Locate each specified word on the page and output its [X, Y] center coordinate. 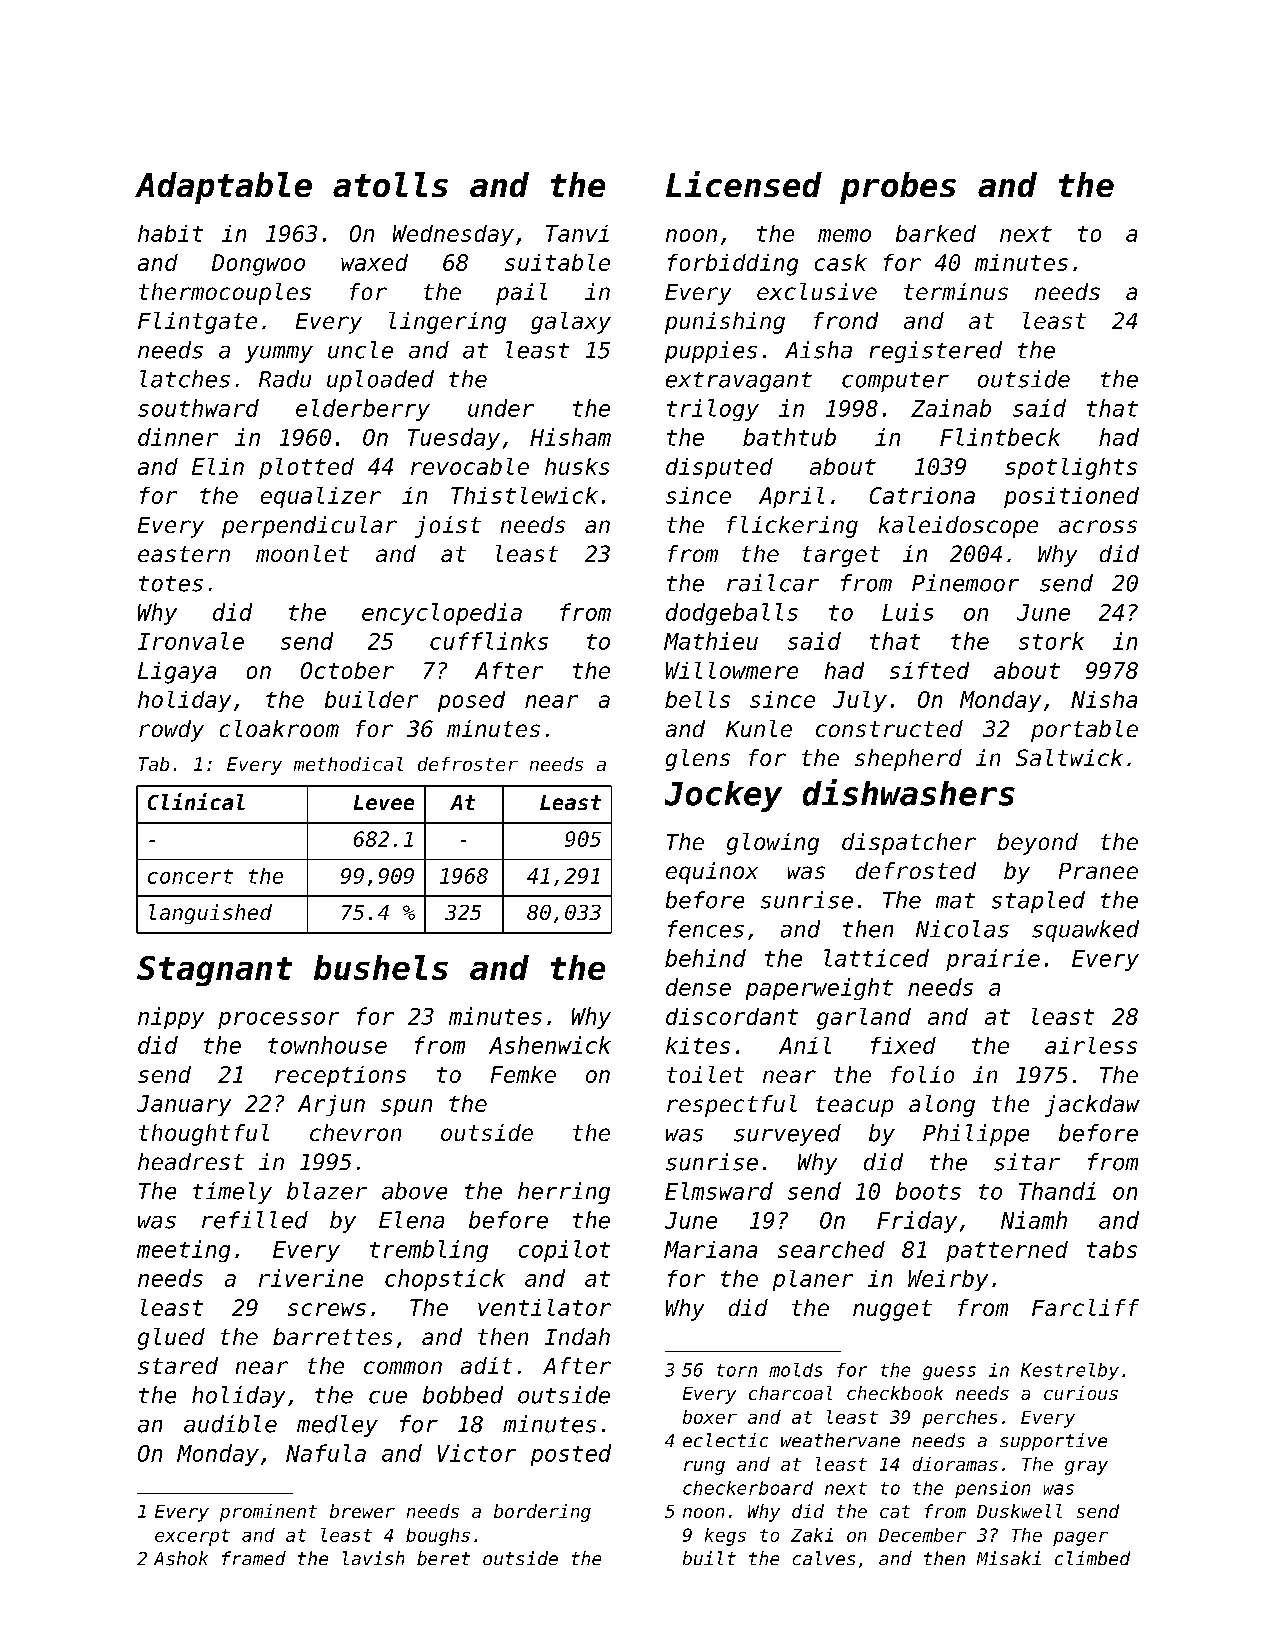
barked [936, 233]
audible [230, 1424]
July [860, 701]
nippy [171, 1018]
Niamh [1034, 1220]
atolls [390, 184]
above [414, 1191]
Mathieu [711, 641]
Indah [577, 1336]
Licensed [744, 184]
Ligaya [177, 673]
